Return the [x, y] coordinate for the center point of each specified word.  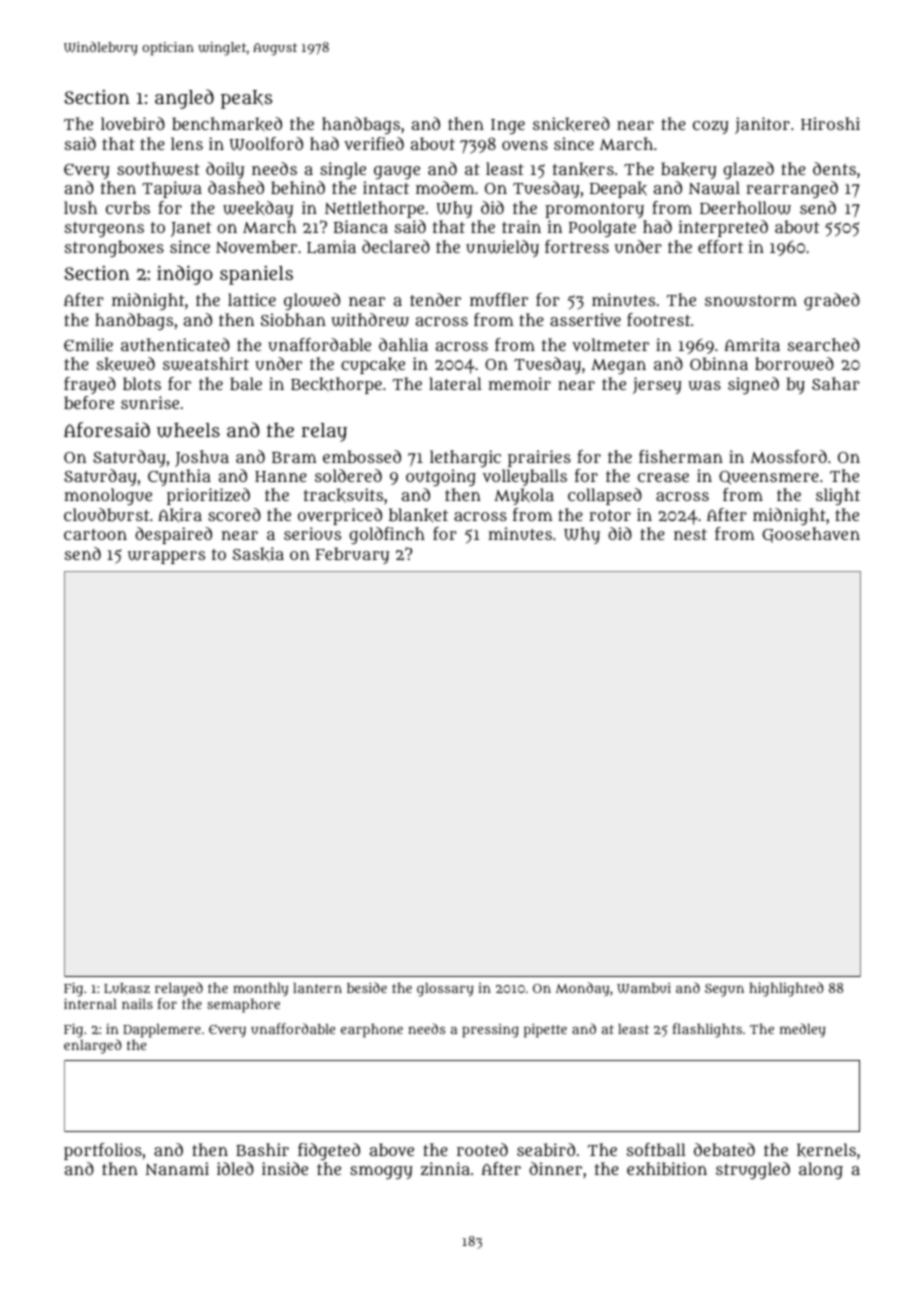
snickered [571, 124]
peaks [246, 99]
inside [285, 1168]
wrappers [166, 557]
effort [720, 246]
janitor [762, 125]
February [352, 555]
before [89, 402]
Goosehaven [811, 535]
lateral [455, 383]
